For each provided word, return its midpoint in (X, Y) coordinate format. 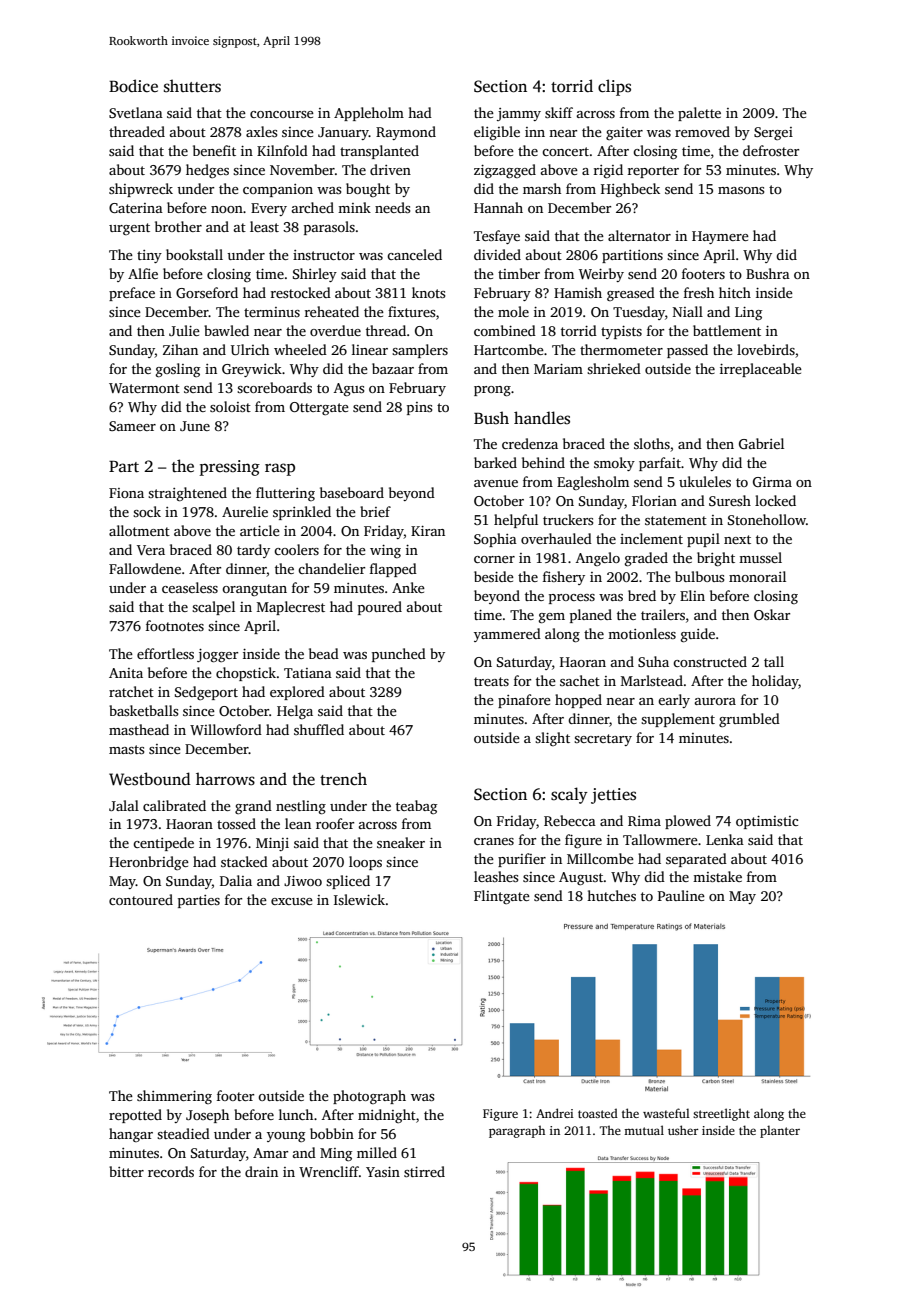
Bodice (133, 86)
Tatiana (308, 673)
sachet (580, 680)
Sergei (773, 133)
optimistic (767, 822)
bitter (126, 1171)
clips (614, 87)
